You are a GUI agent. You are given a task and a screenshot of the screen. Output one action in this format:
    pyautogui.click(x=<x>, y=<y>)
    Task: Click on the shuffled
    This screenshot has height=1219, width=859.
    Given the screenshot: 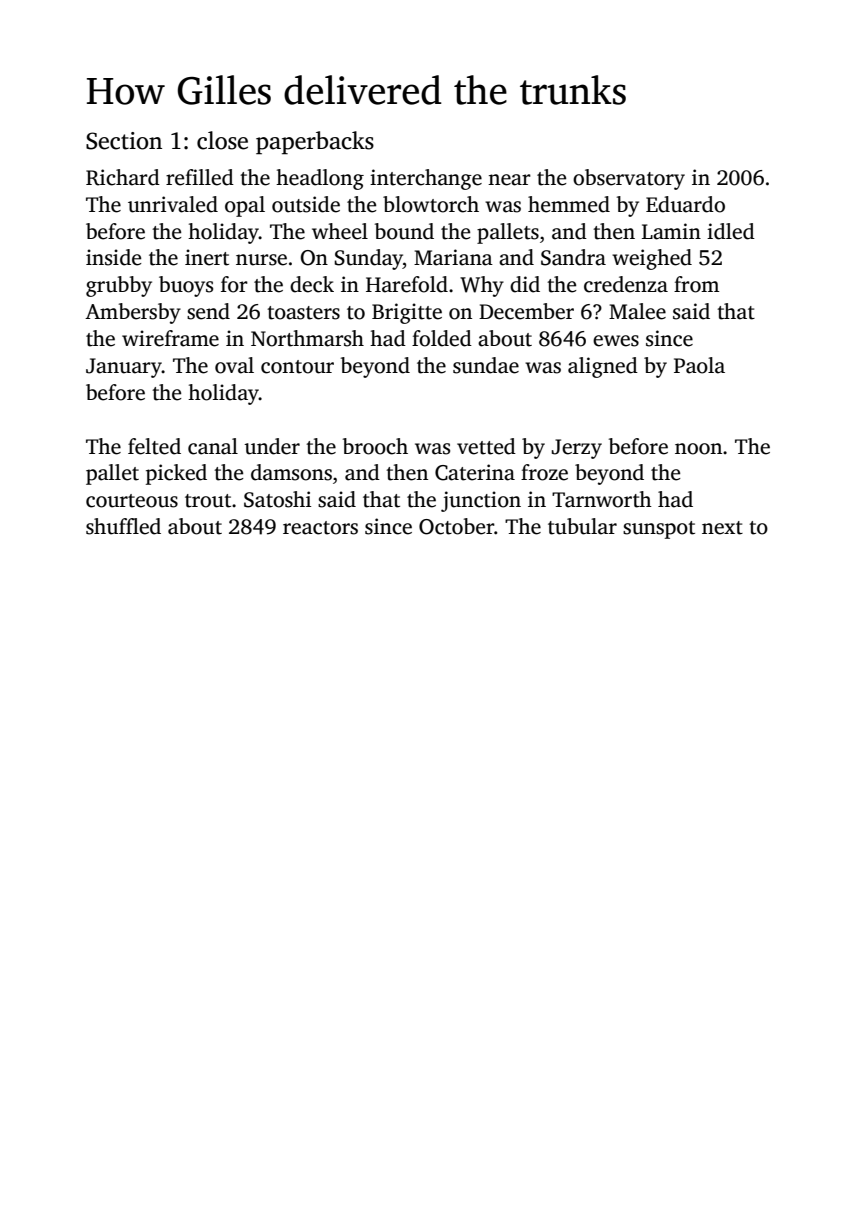 What is the action you would take?
    pyautogui.click(x=123, y=526)
